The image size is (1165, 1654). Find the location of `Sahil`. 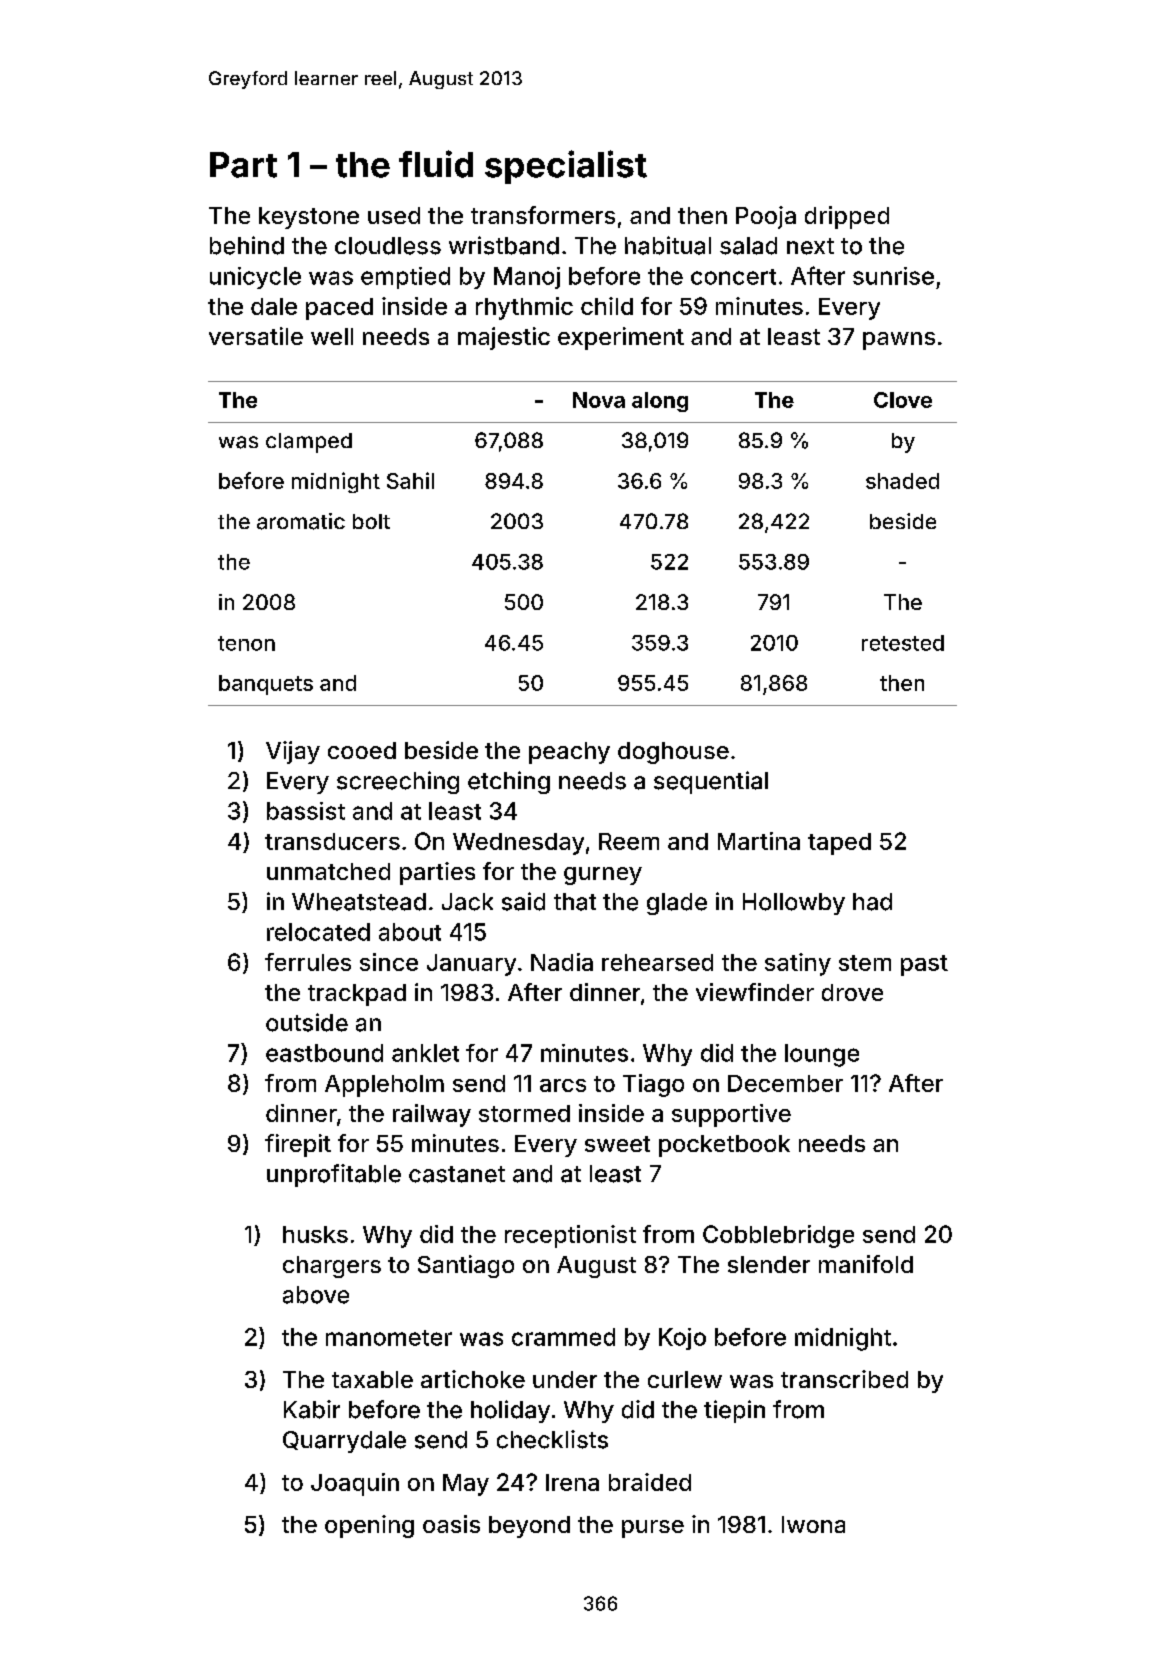

Sahil is located at coordinates (410, 480).
